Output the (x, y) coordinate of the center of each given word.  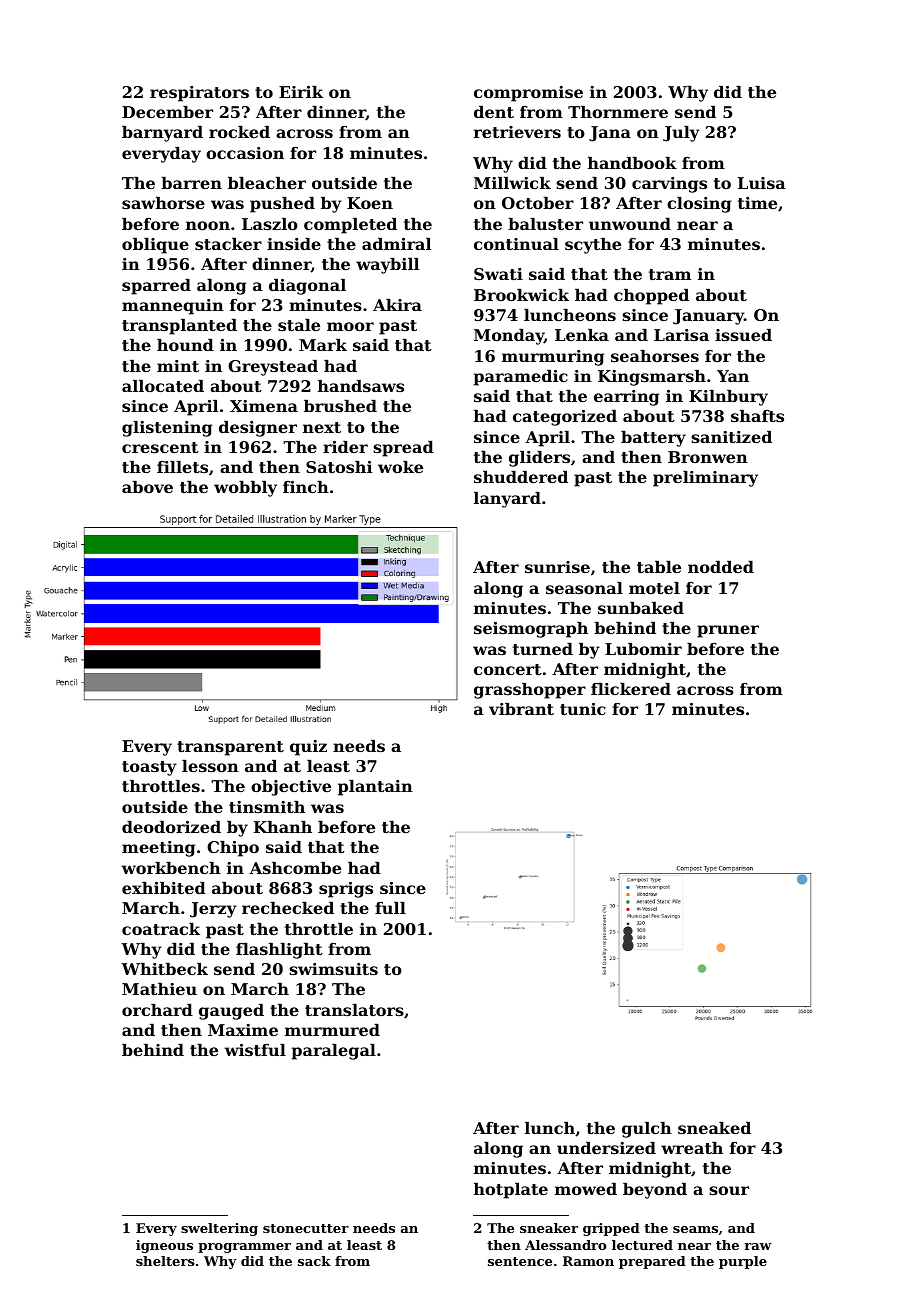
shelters (165, 1261)
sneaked (714, 1128)
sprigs (346, 890)
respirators (199, 94)
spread (403, 449)
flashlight (279, 951)
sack (314, 1261)
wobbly (245, 489)
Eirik (301, 92)
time (757, 203)
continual (516, 244)
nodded (721, 567)
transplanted (179, 327)
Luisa (762, 183)
